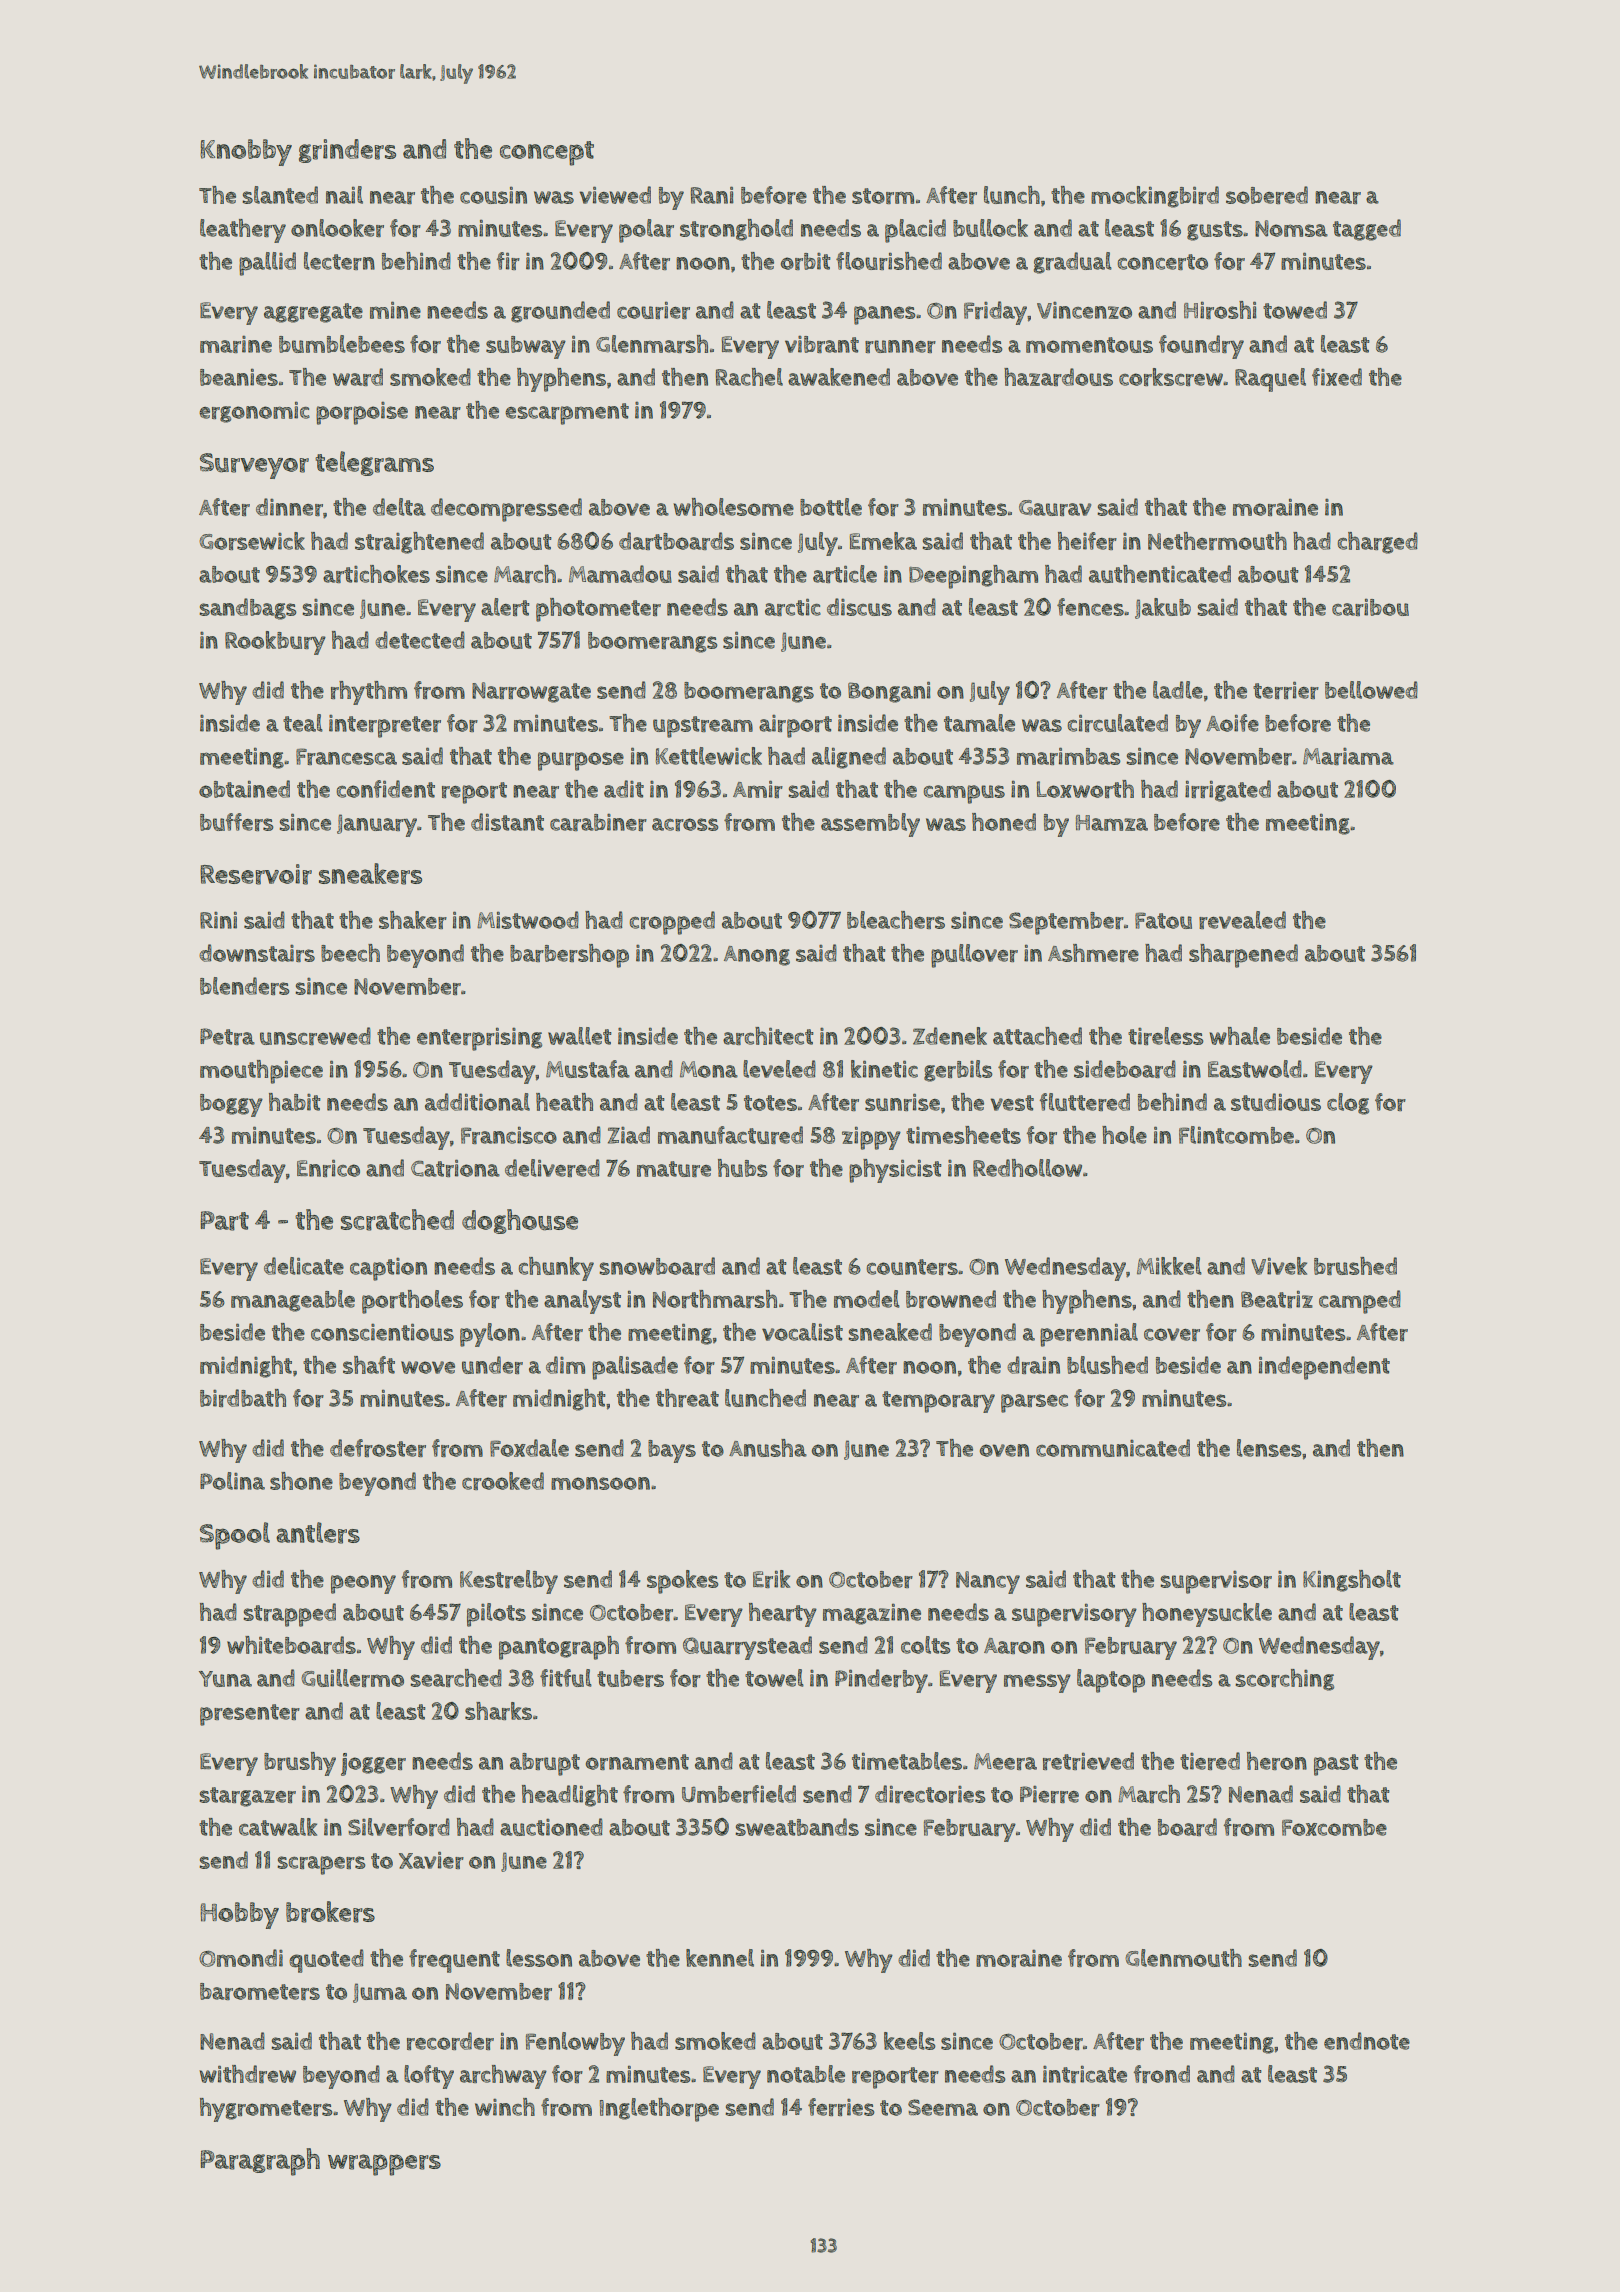 This screenshot has height=2292, width=1620. I want to click on airport, so click(795, 726).
